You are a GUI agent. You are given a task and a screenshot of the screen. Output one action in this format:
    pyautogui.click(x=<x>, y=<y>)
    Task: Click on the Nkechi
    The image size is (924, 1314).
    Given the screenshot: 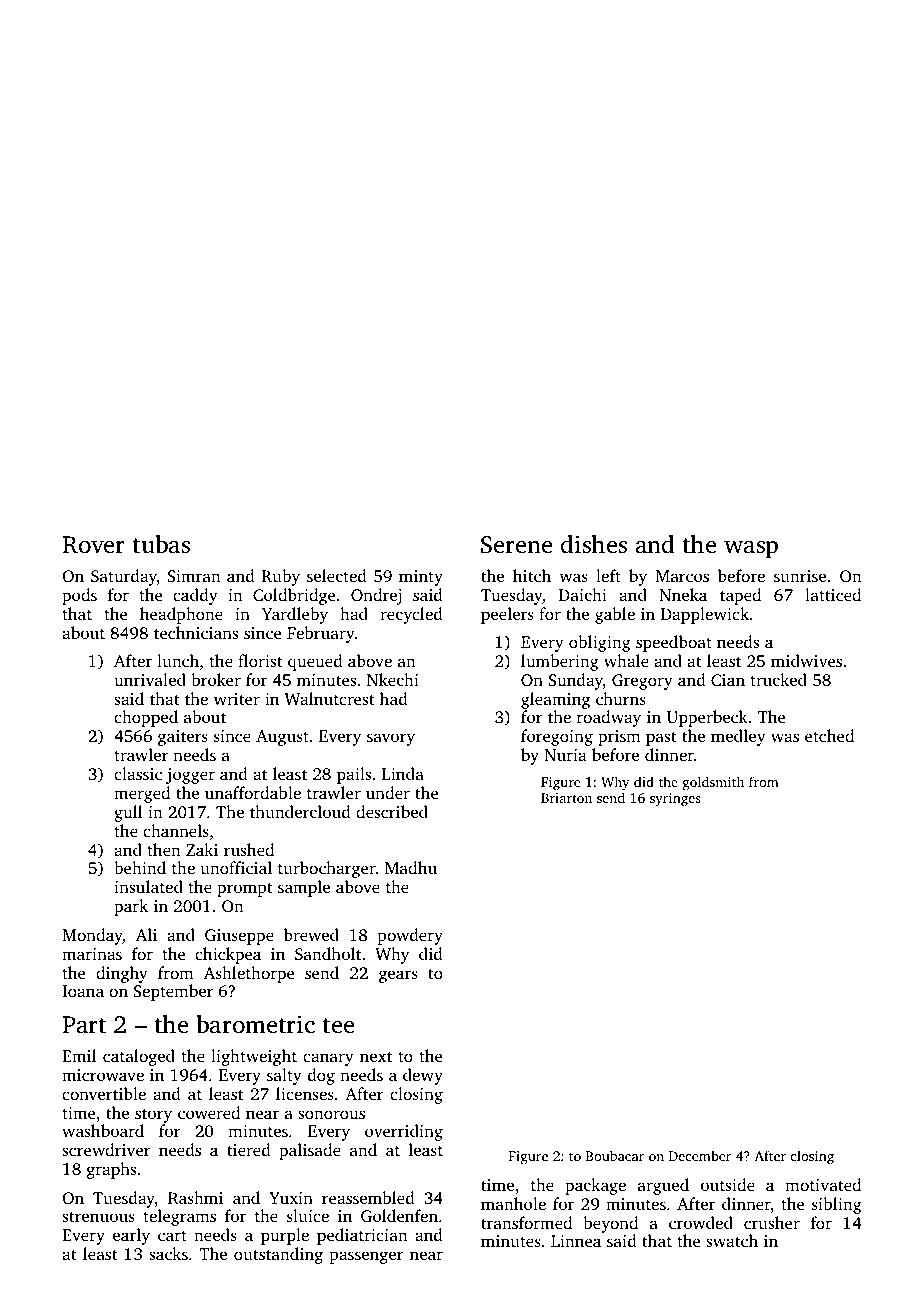 What is the action you would take?
    pyautogui.click(x=393, y=679)
